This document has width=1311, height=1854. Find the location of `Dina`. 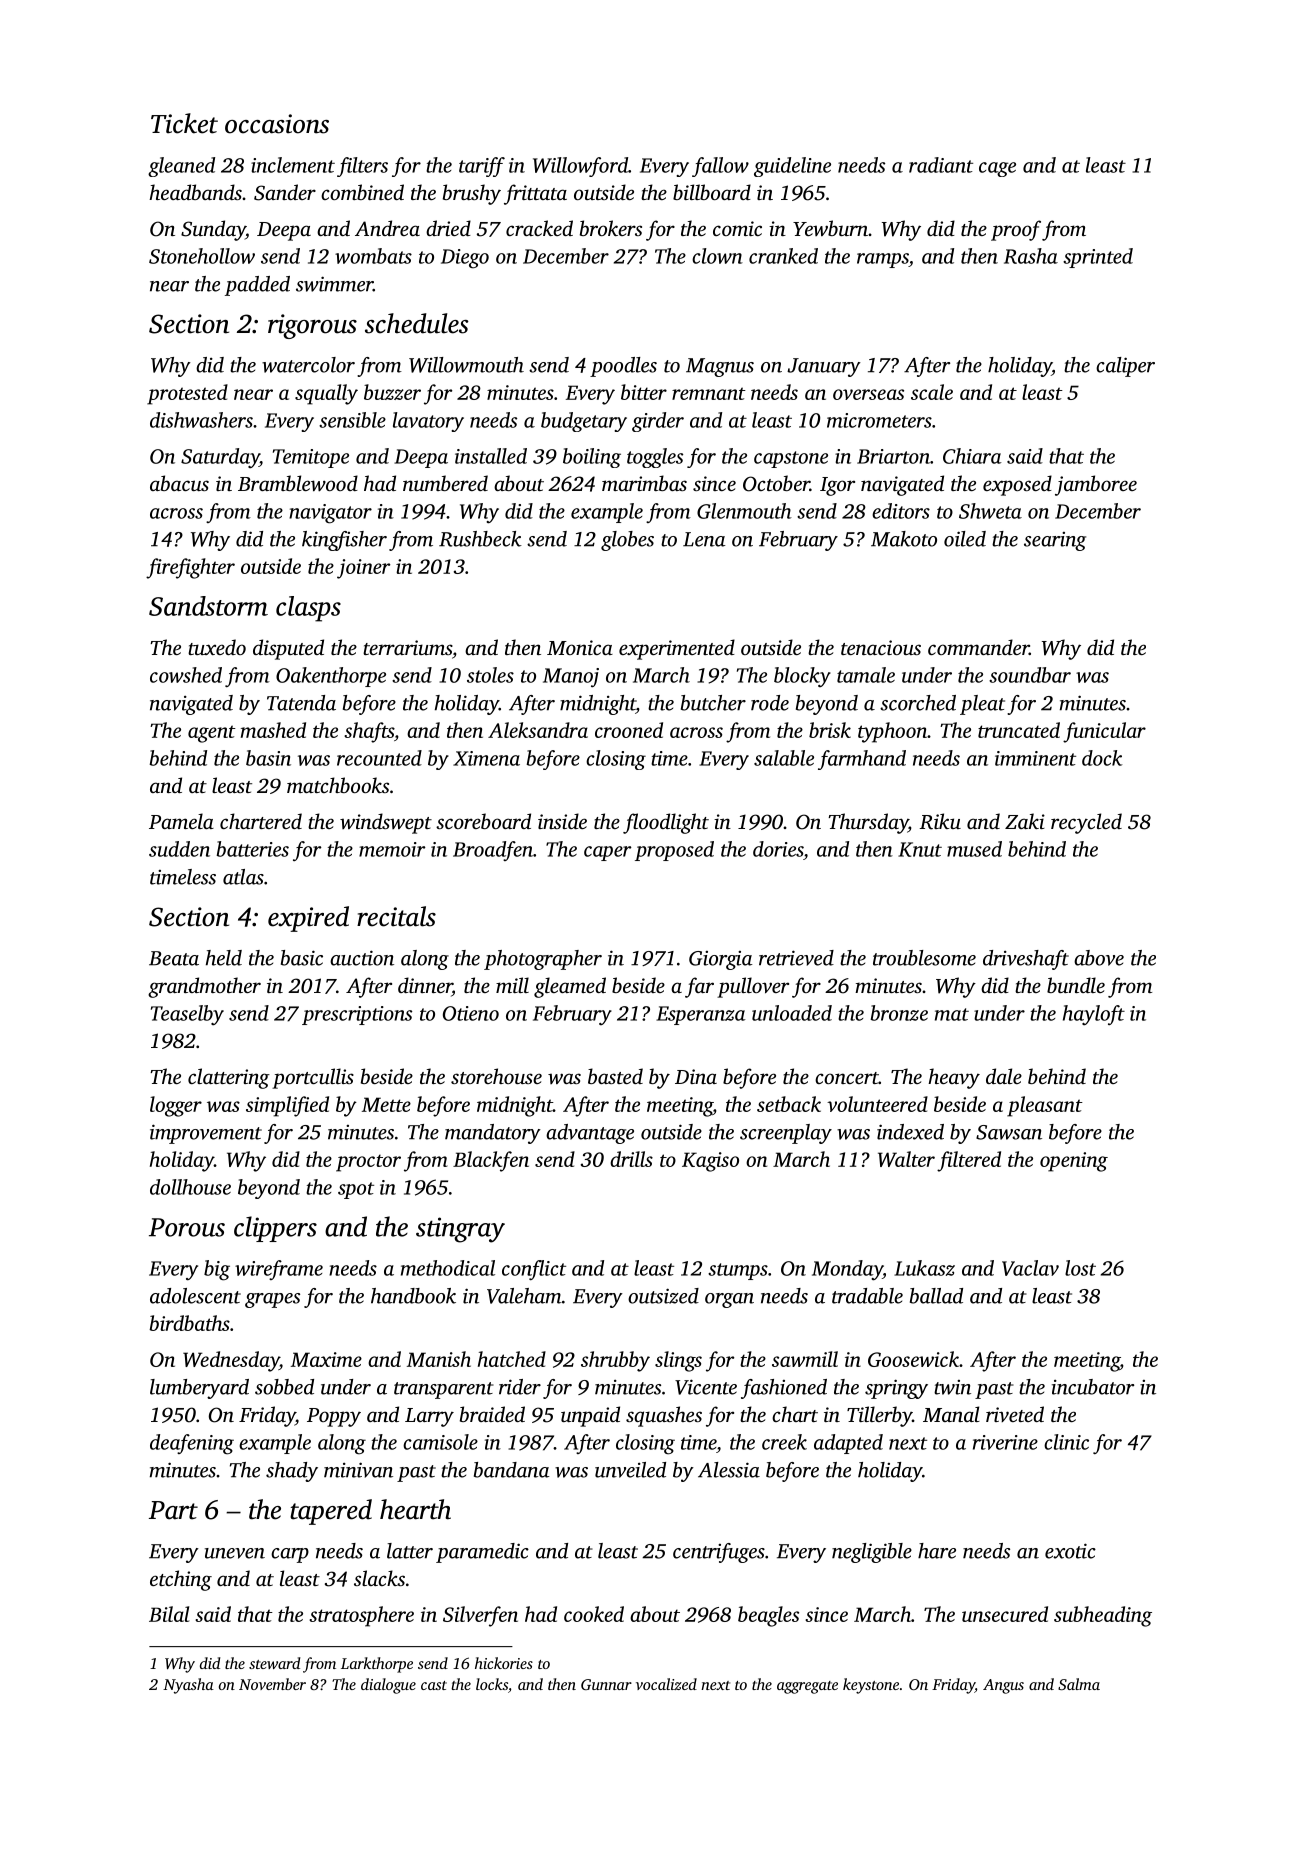

Dina is located at coordinates (696, 1076).
